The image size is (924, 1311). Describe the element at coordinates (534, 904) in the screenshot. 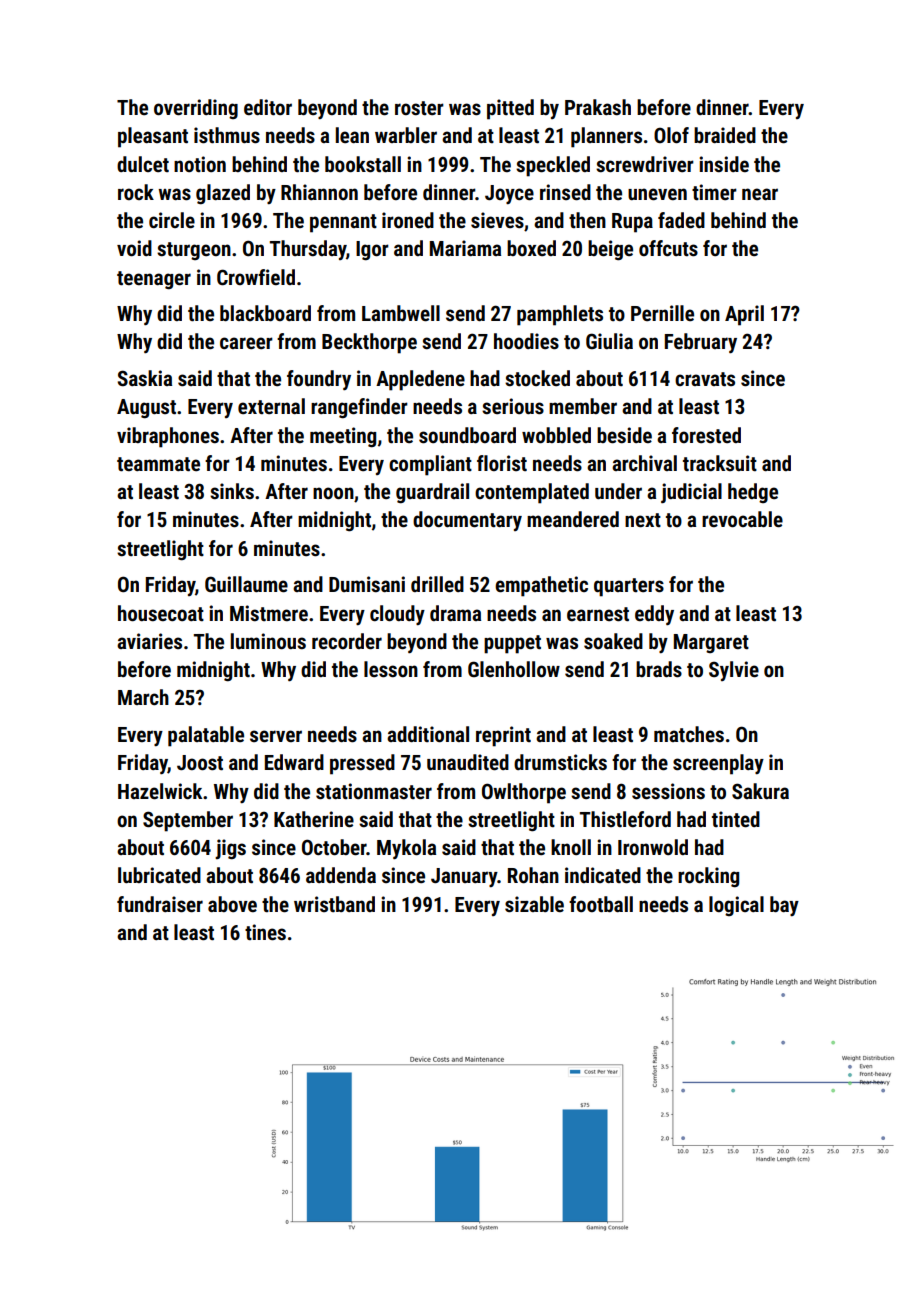

I see `sizable` at that location.
